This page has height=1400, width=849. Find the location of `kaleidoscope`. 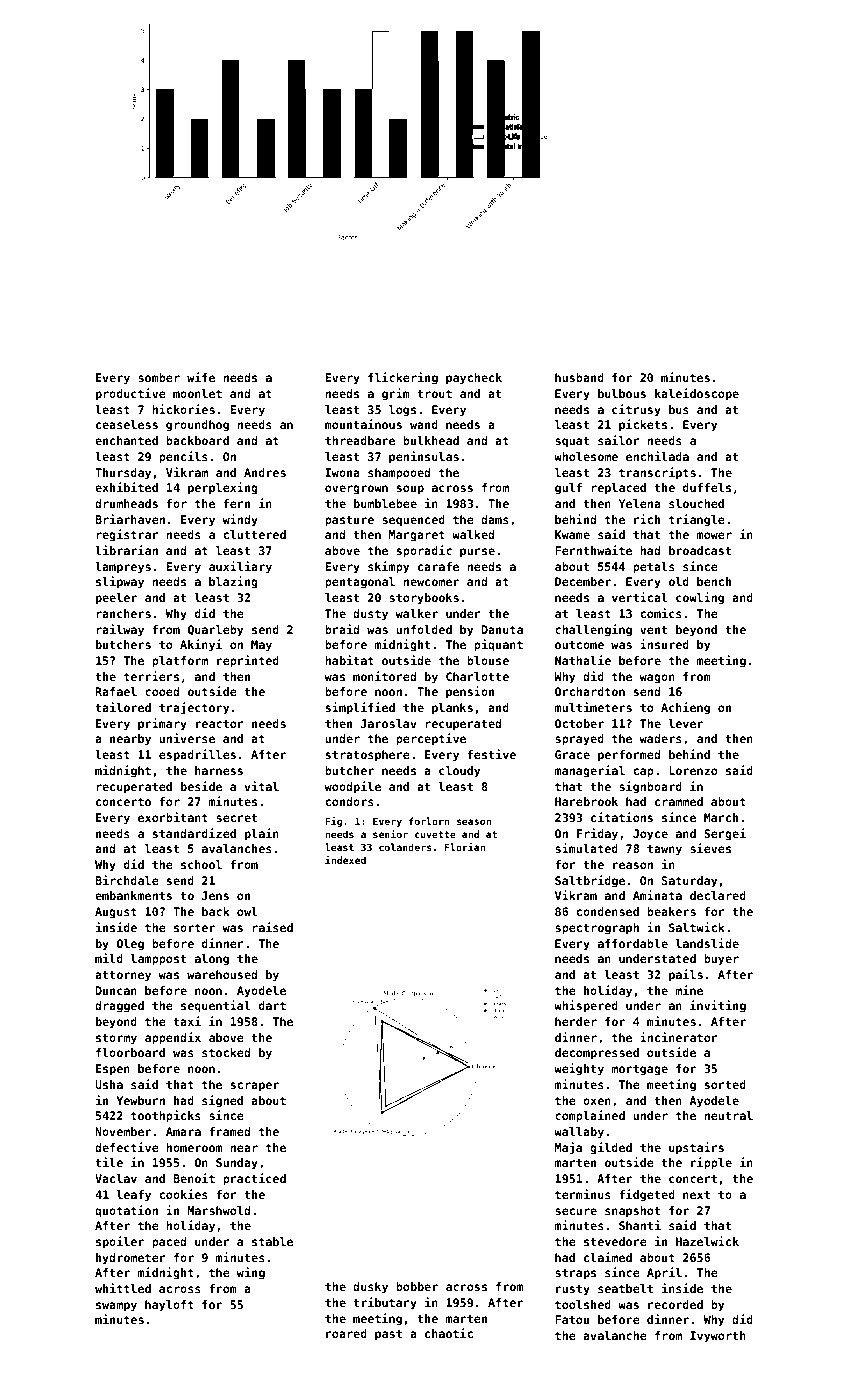

kaleidoscope is located at coordinates (697, 394).
